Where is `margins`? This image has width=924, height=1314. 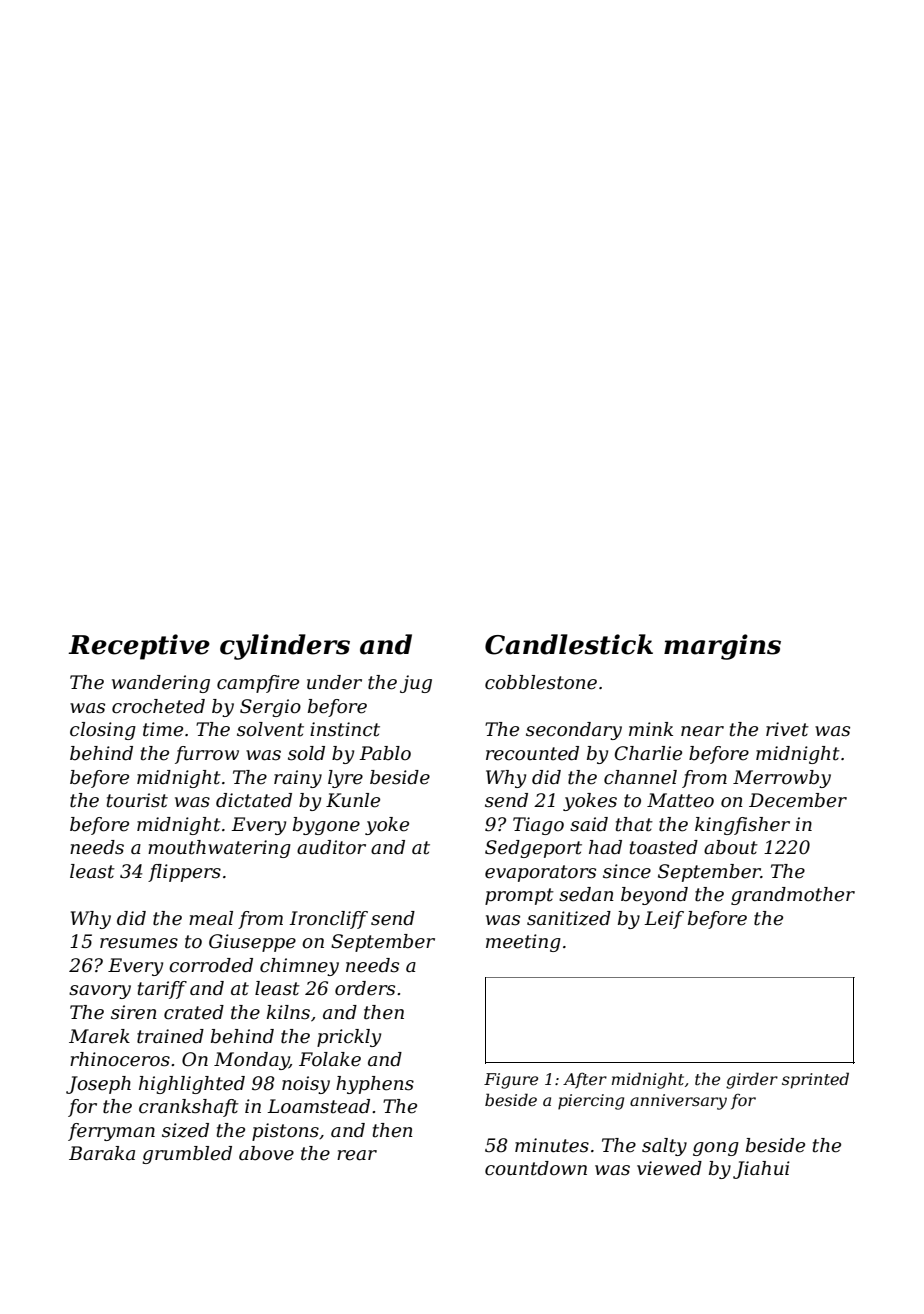 margins is located at coordinates (722, 647).
